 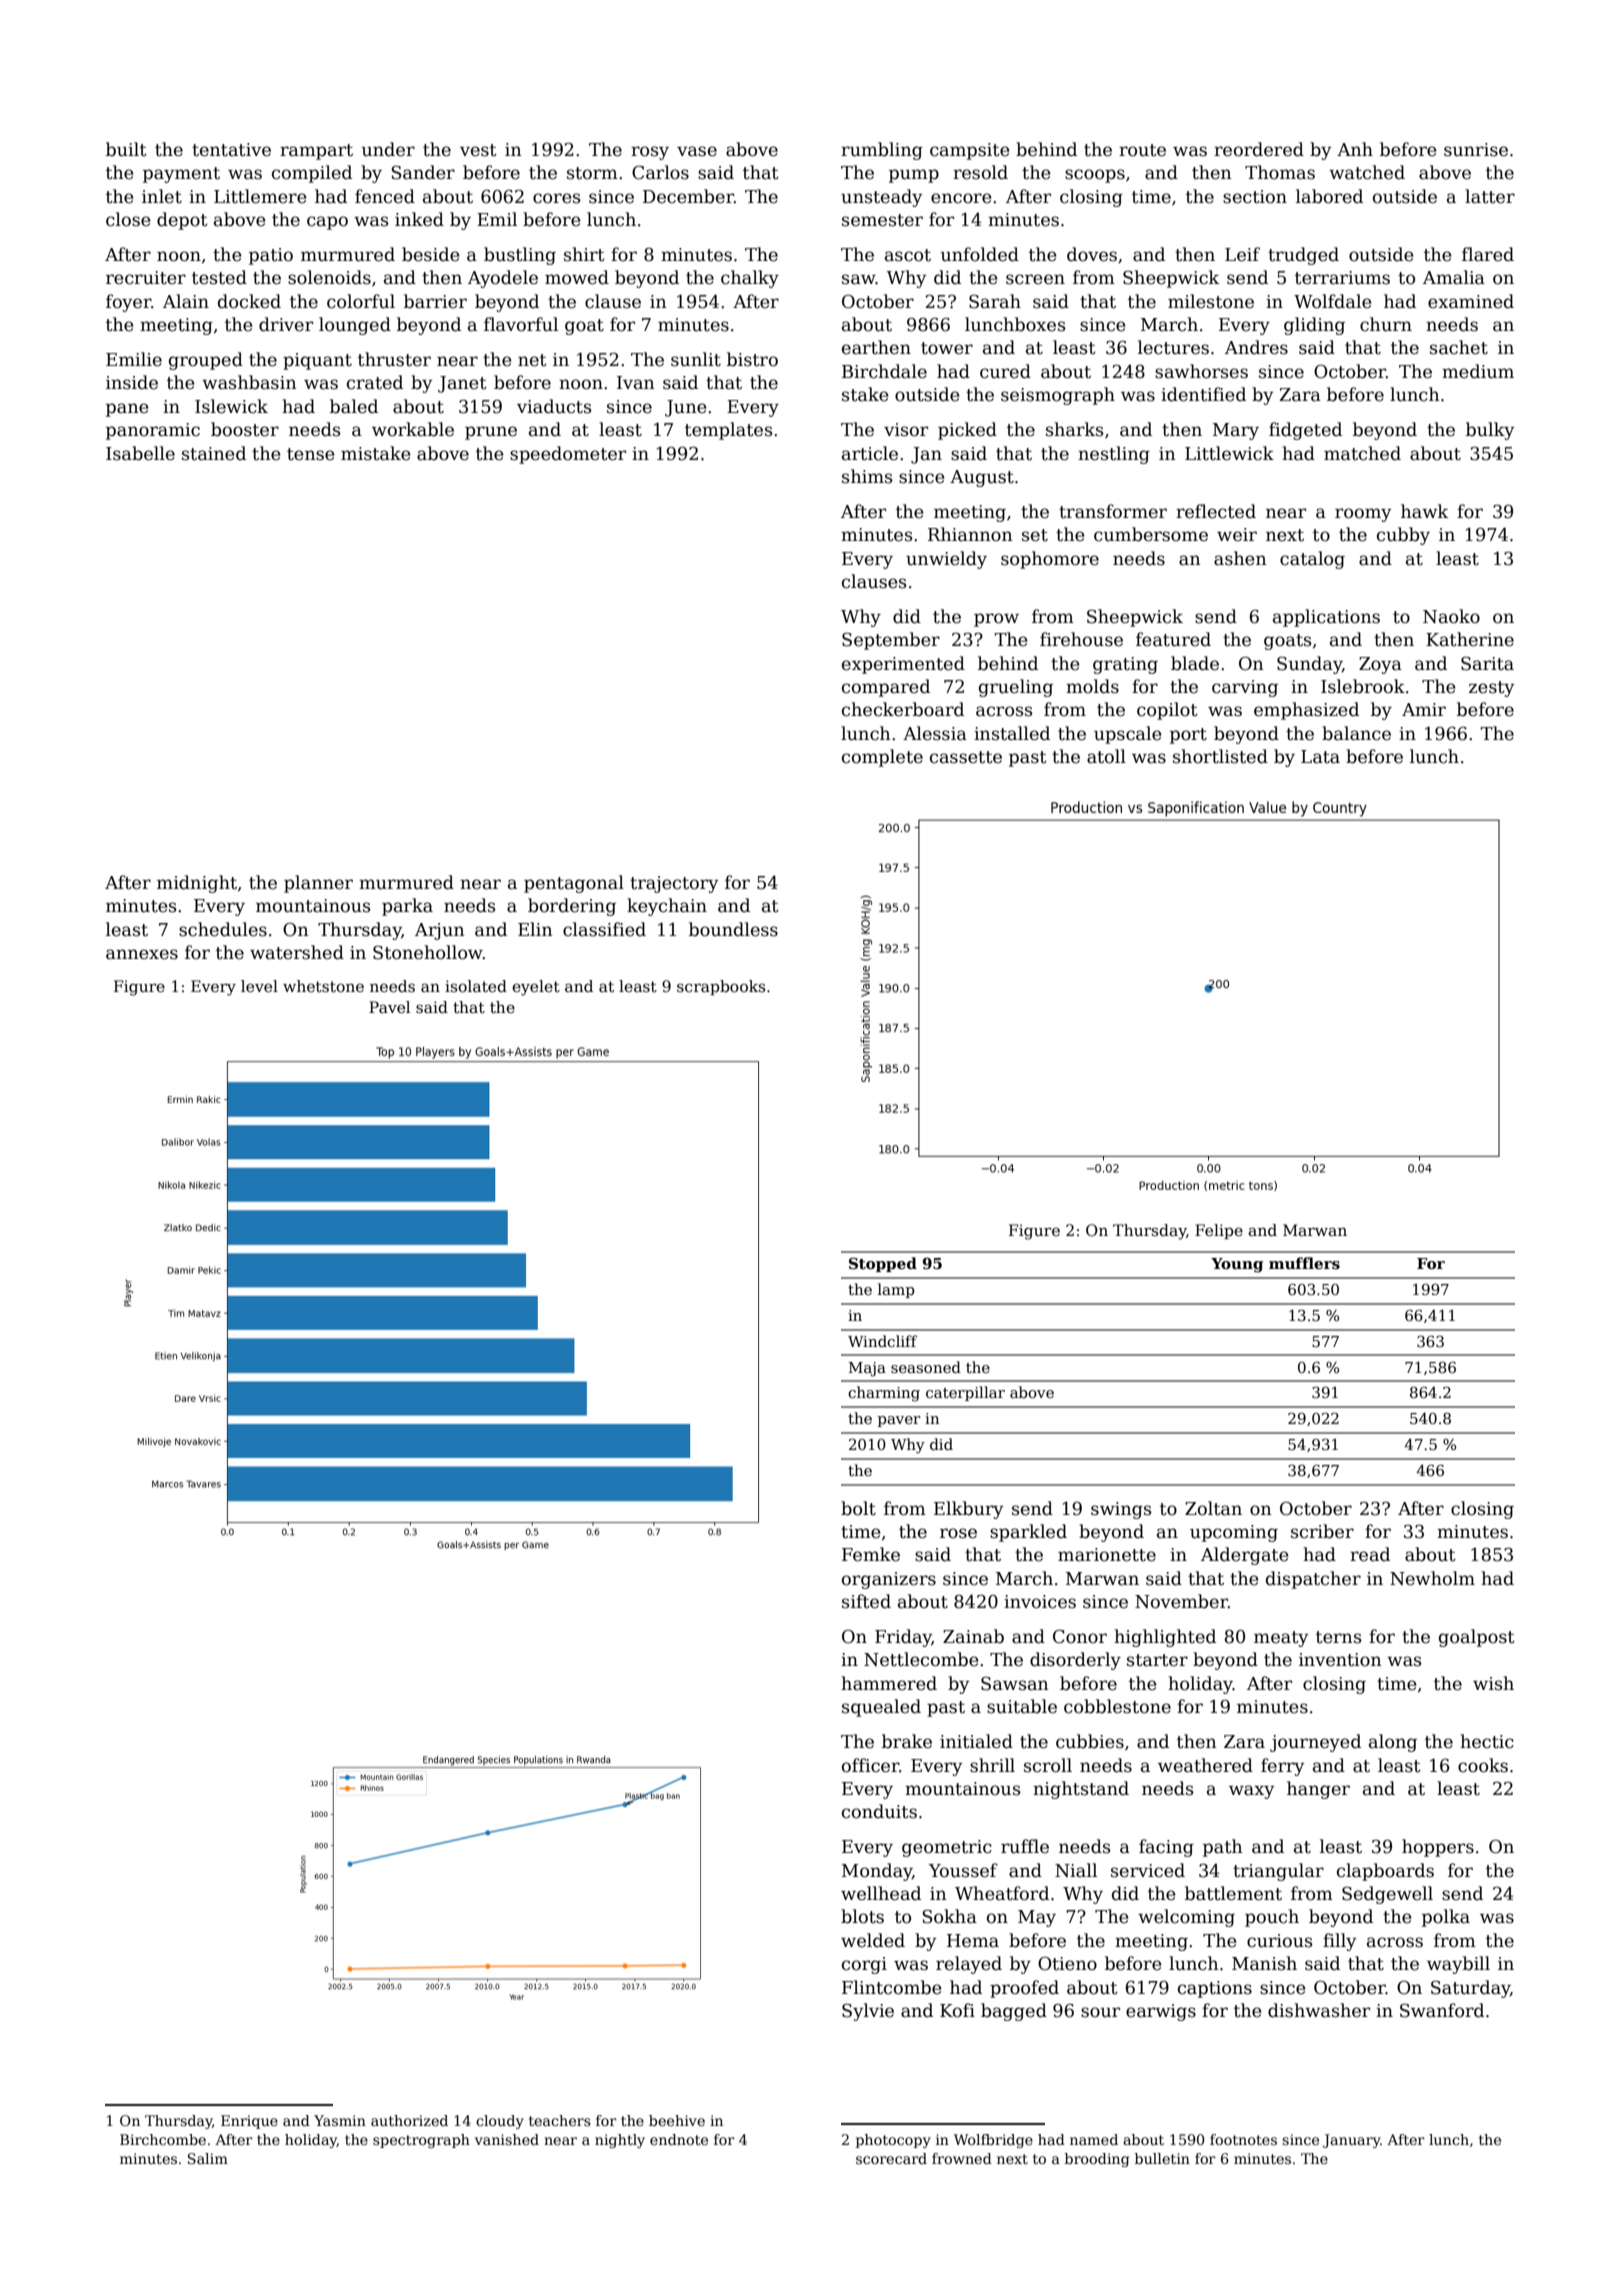 I want to click on grating, so click(x=1125, y=665).
